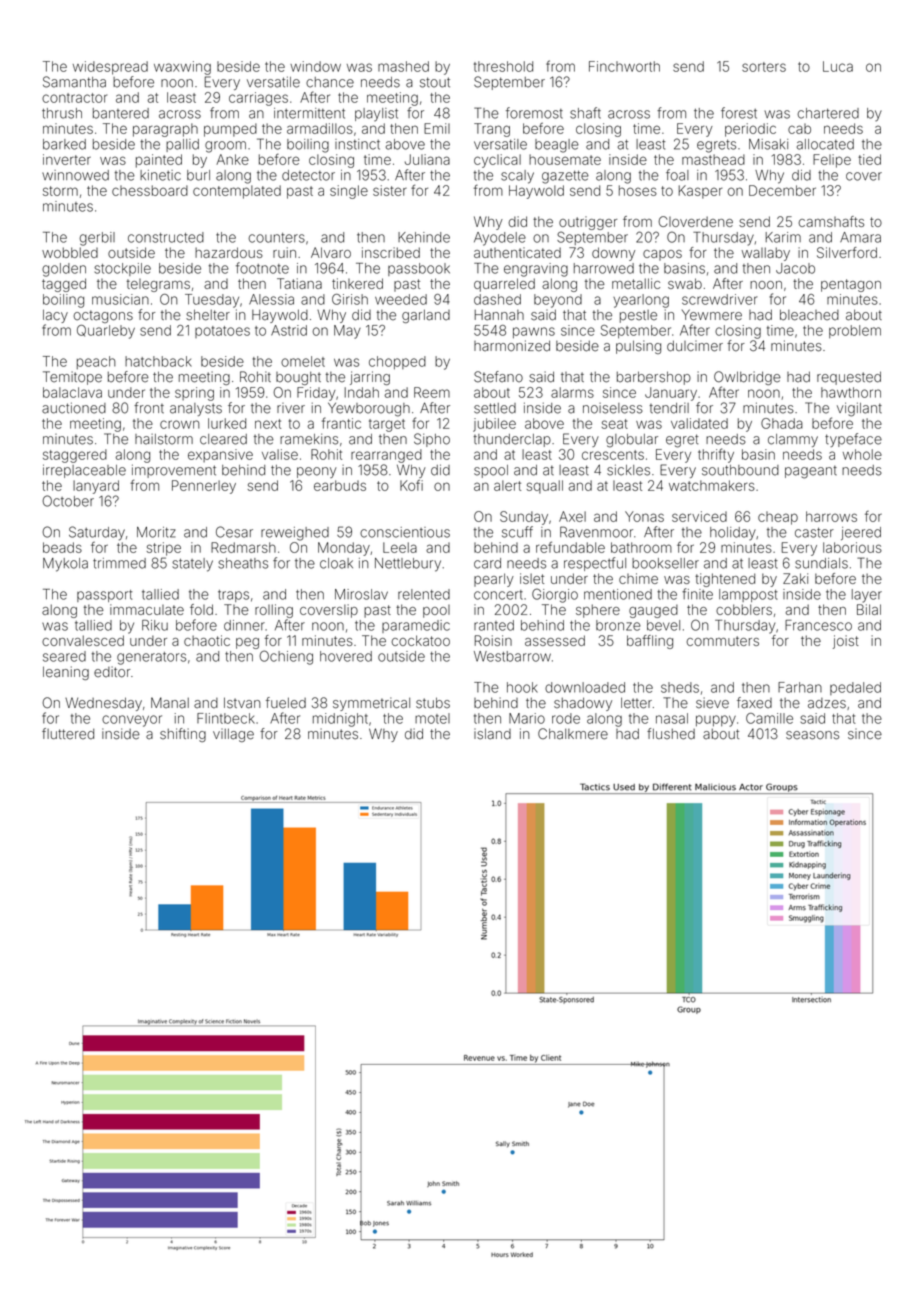 The image size is (924, 1308). Describe the element at coordinates (860, 237) in the image. I see `Amara` at that location.
